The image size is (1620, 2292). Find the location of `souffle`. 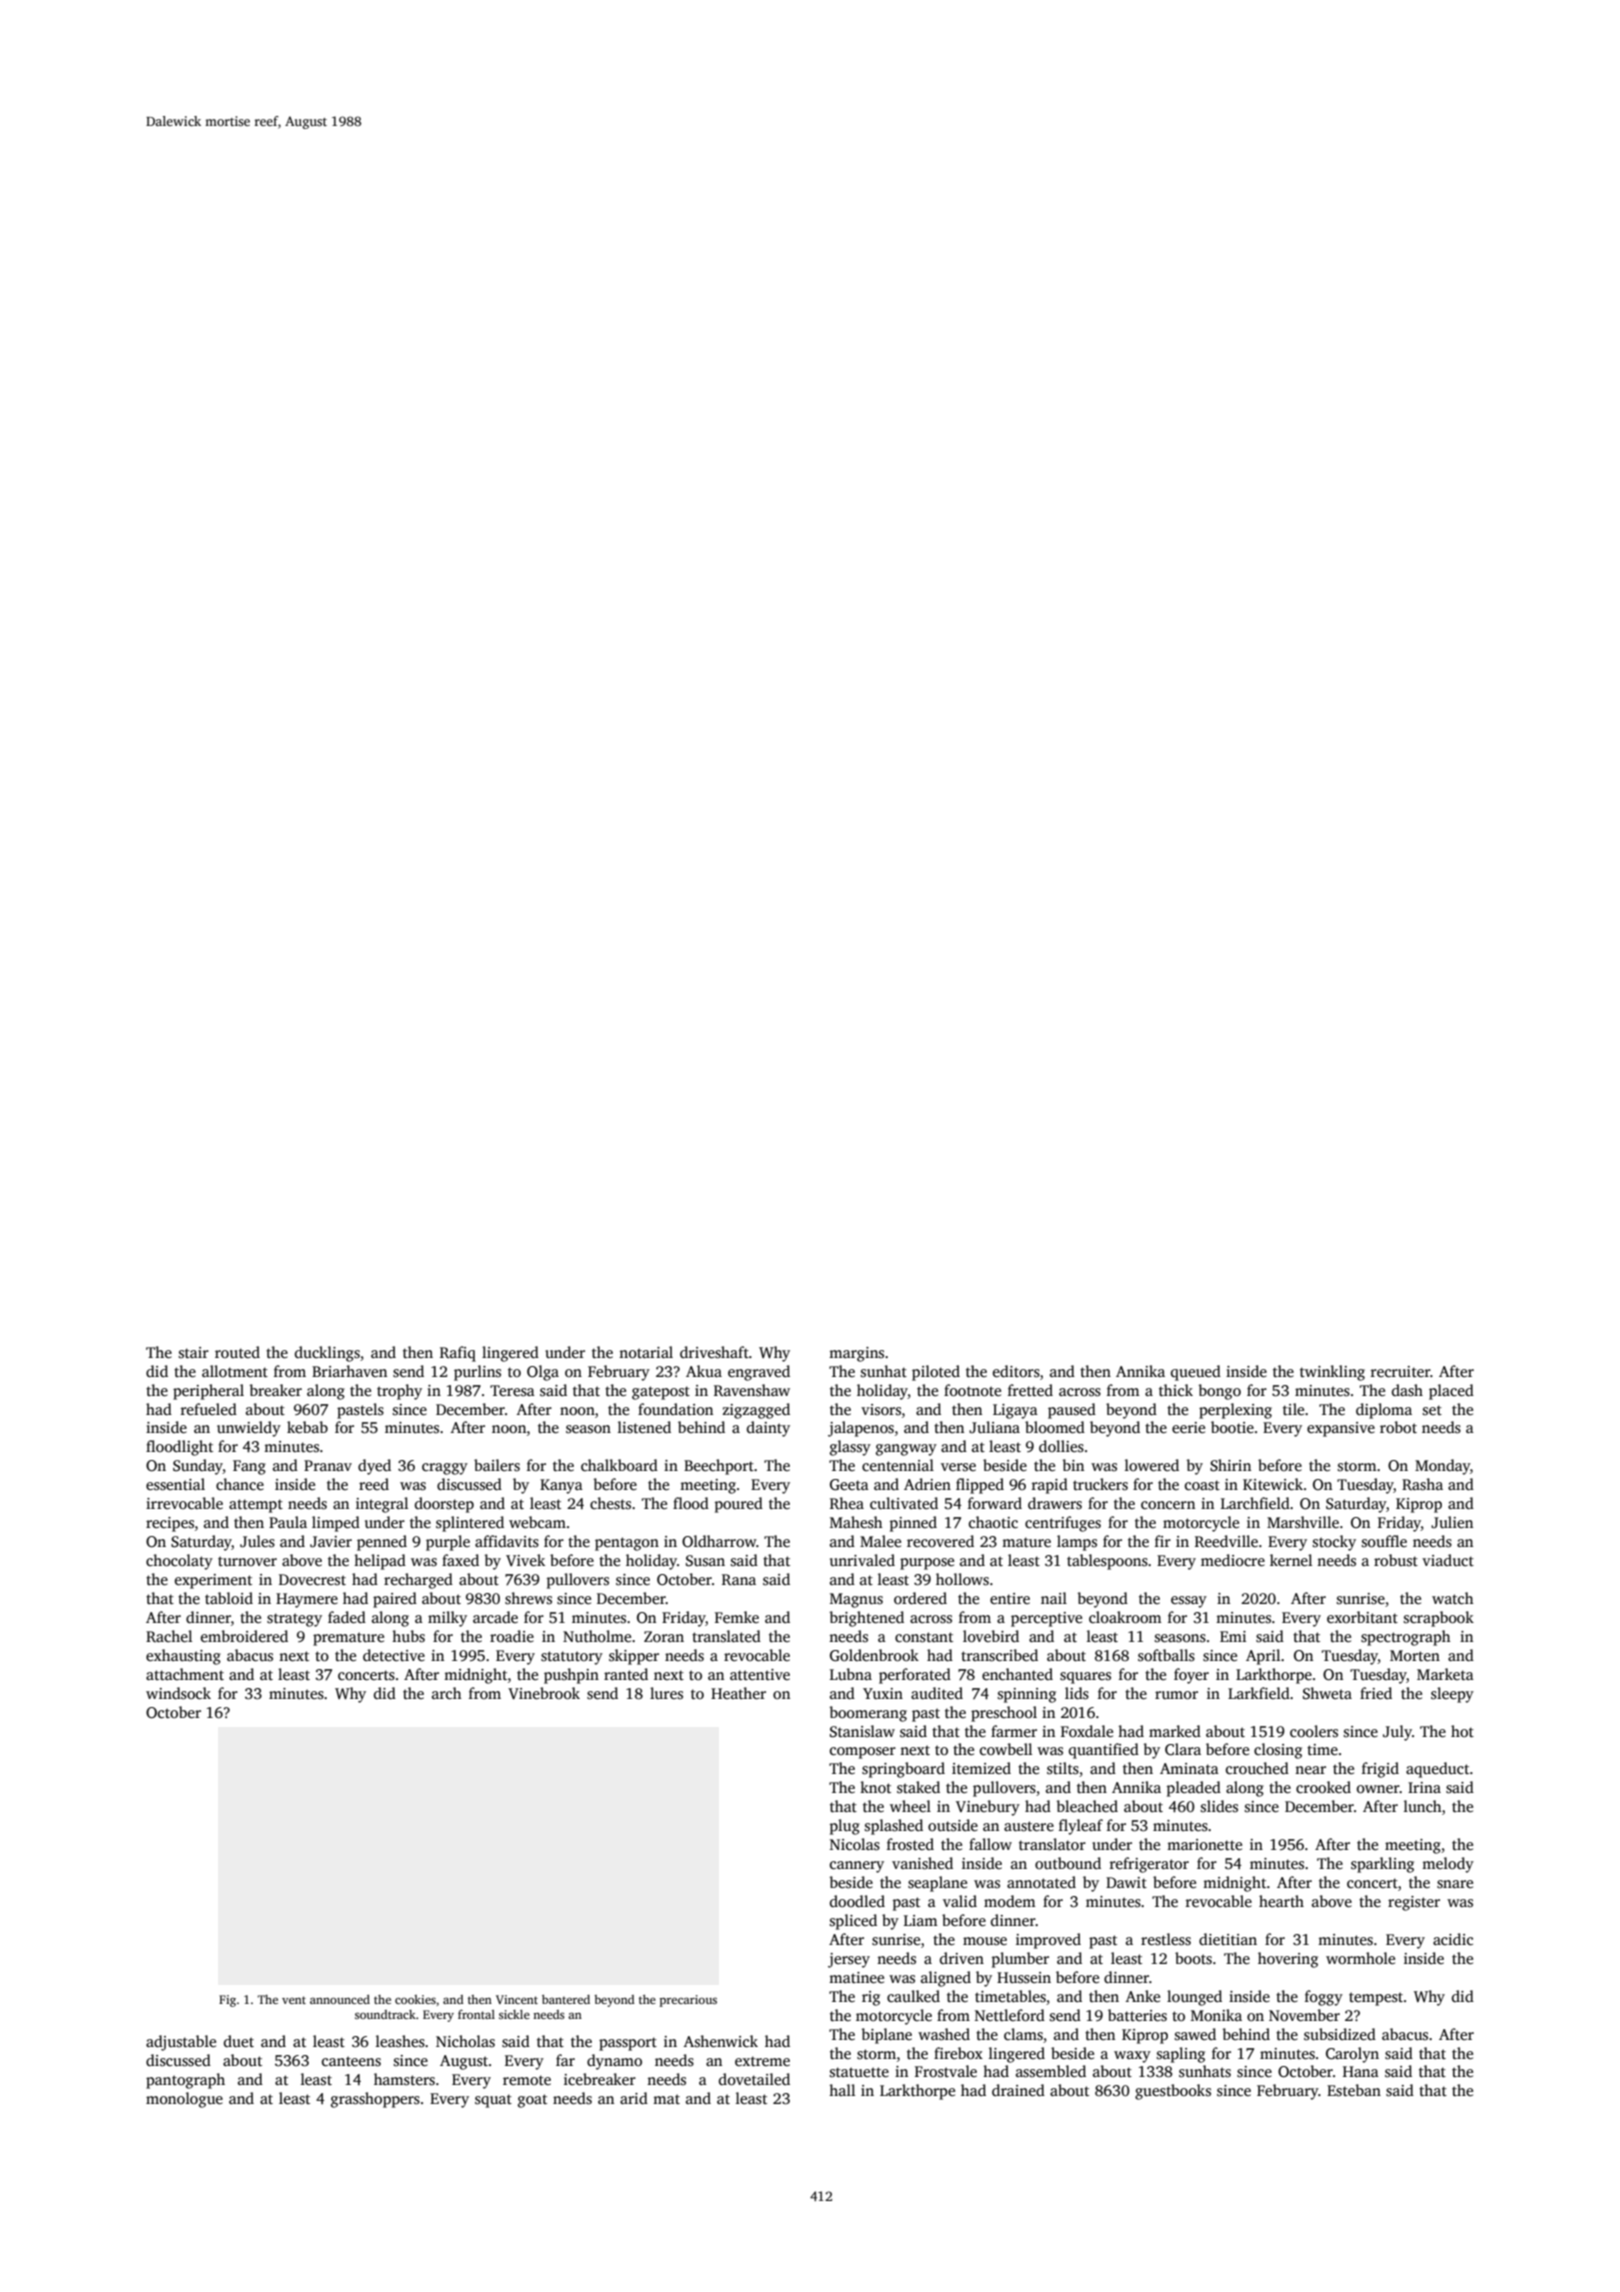

souffle is located at coordinates (1384, 1541).
